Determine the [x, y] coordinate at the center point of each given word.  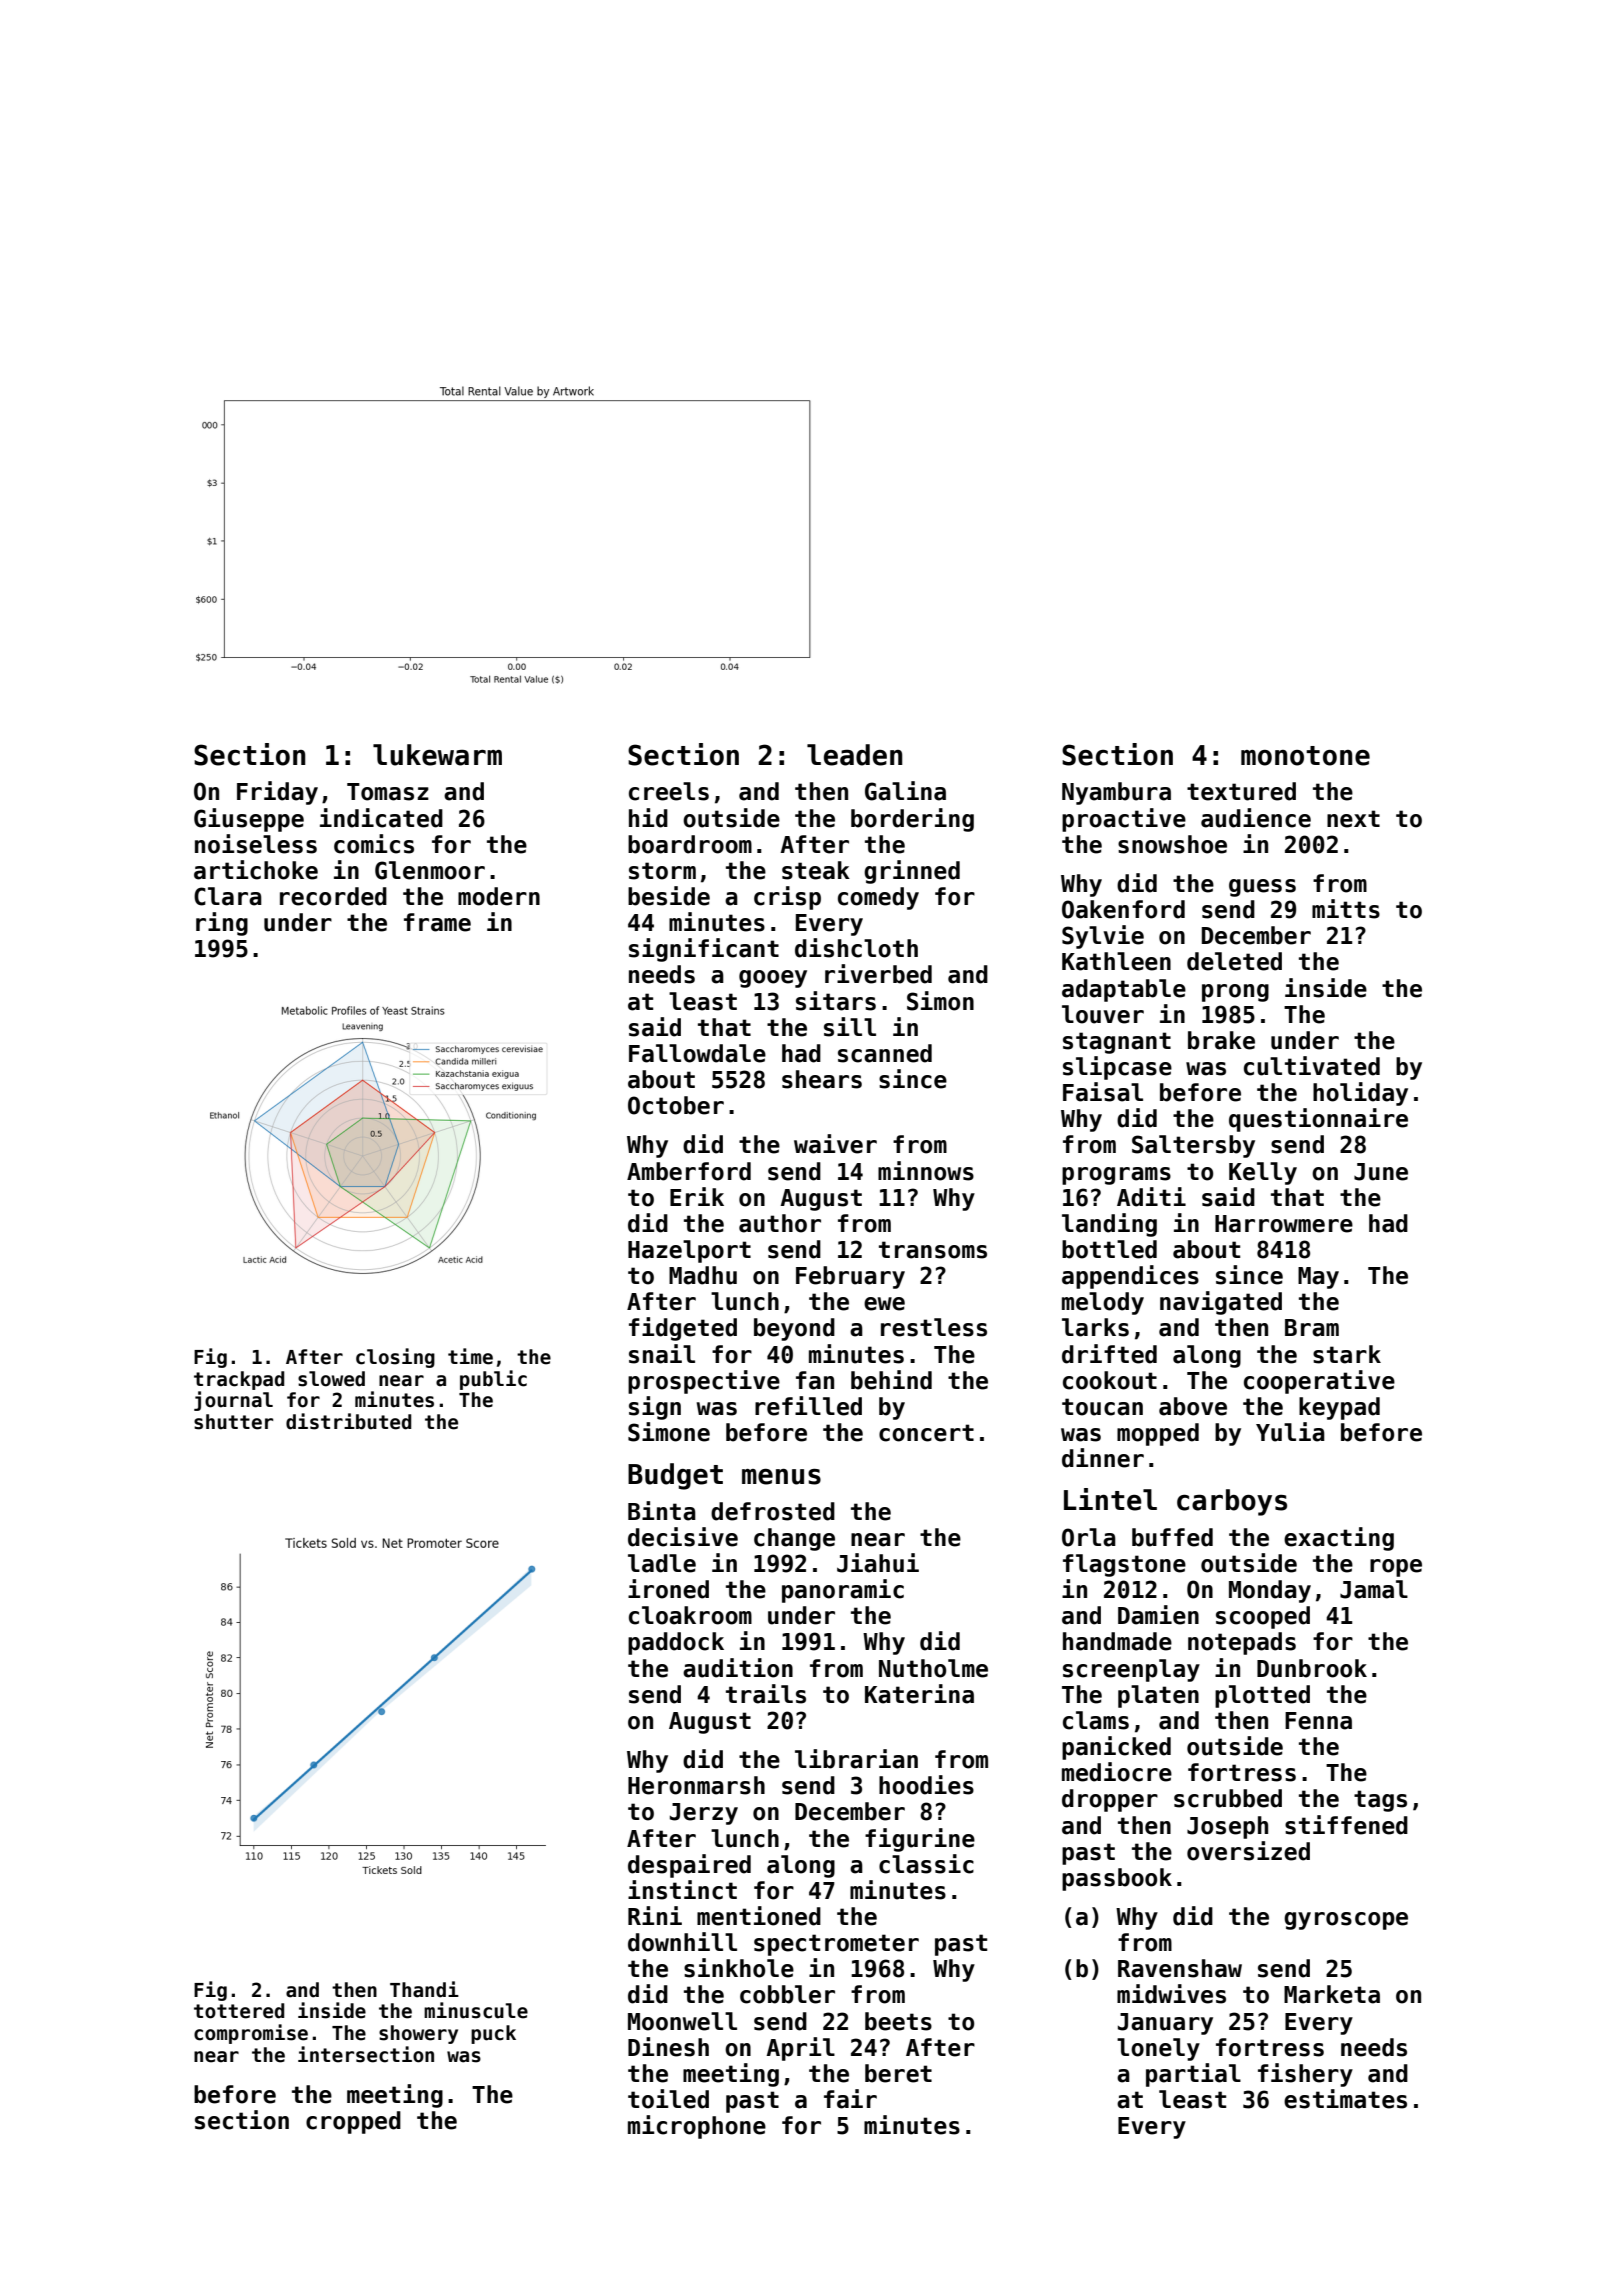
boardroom [690, 844]
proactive [1124, 820]
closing [395, 1358]
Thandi [424, 1989]
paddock [676, 1643]
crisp [787, 898]
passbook [1117, 1879]
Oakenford [1123, 909]
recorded [333, 896]
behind [891, 1380]
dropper [1110, 1800]
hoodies [926, 1785]
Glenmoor [430, 870]
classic [926, 1864]
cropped [353, 2122]
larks [1095, 1327]
